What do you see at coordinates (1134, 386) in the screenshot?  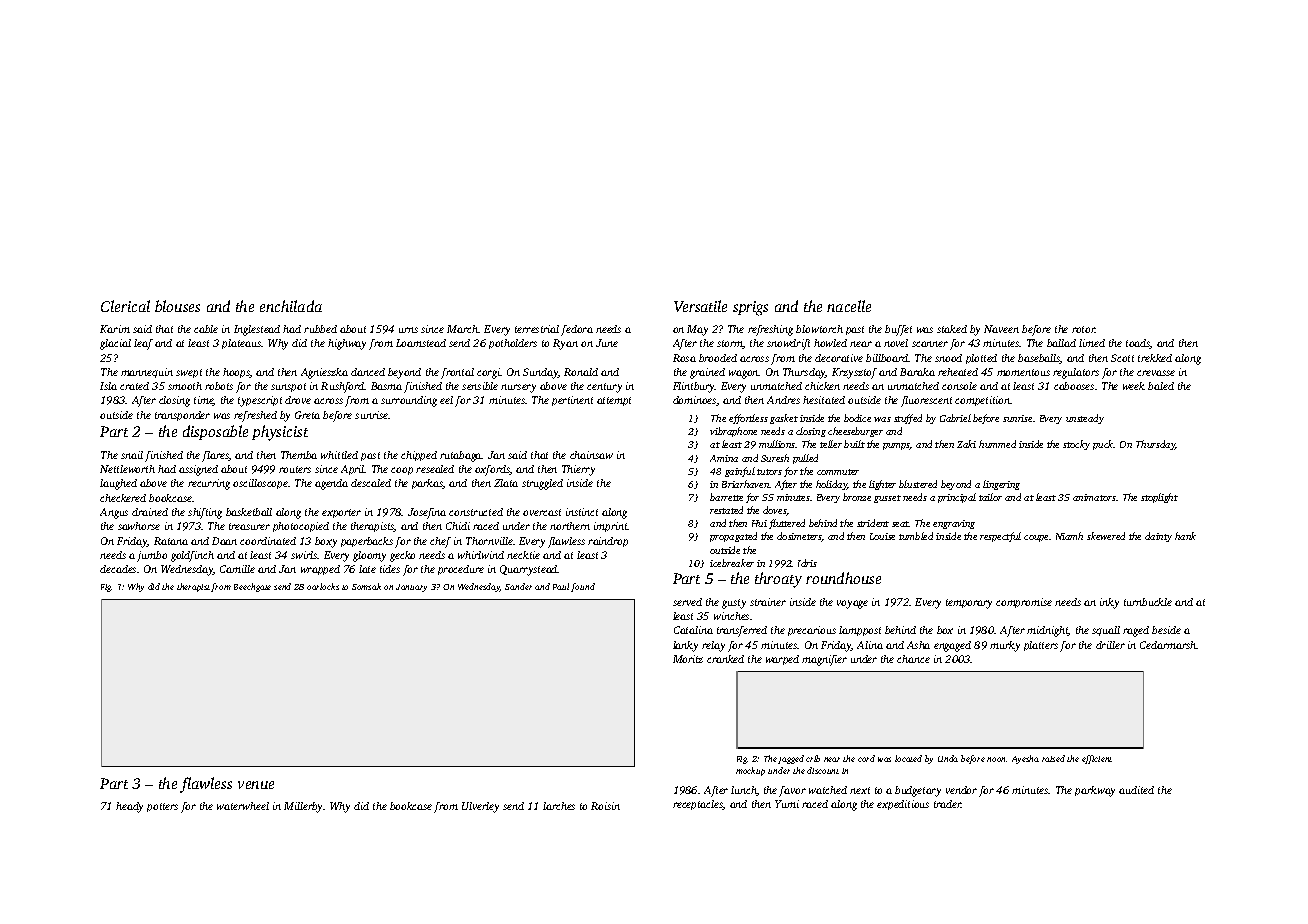 I see `week` at bounding box center [1134, 386].
